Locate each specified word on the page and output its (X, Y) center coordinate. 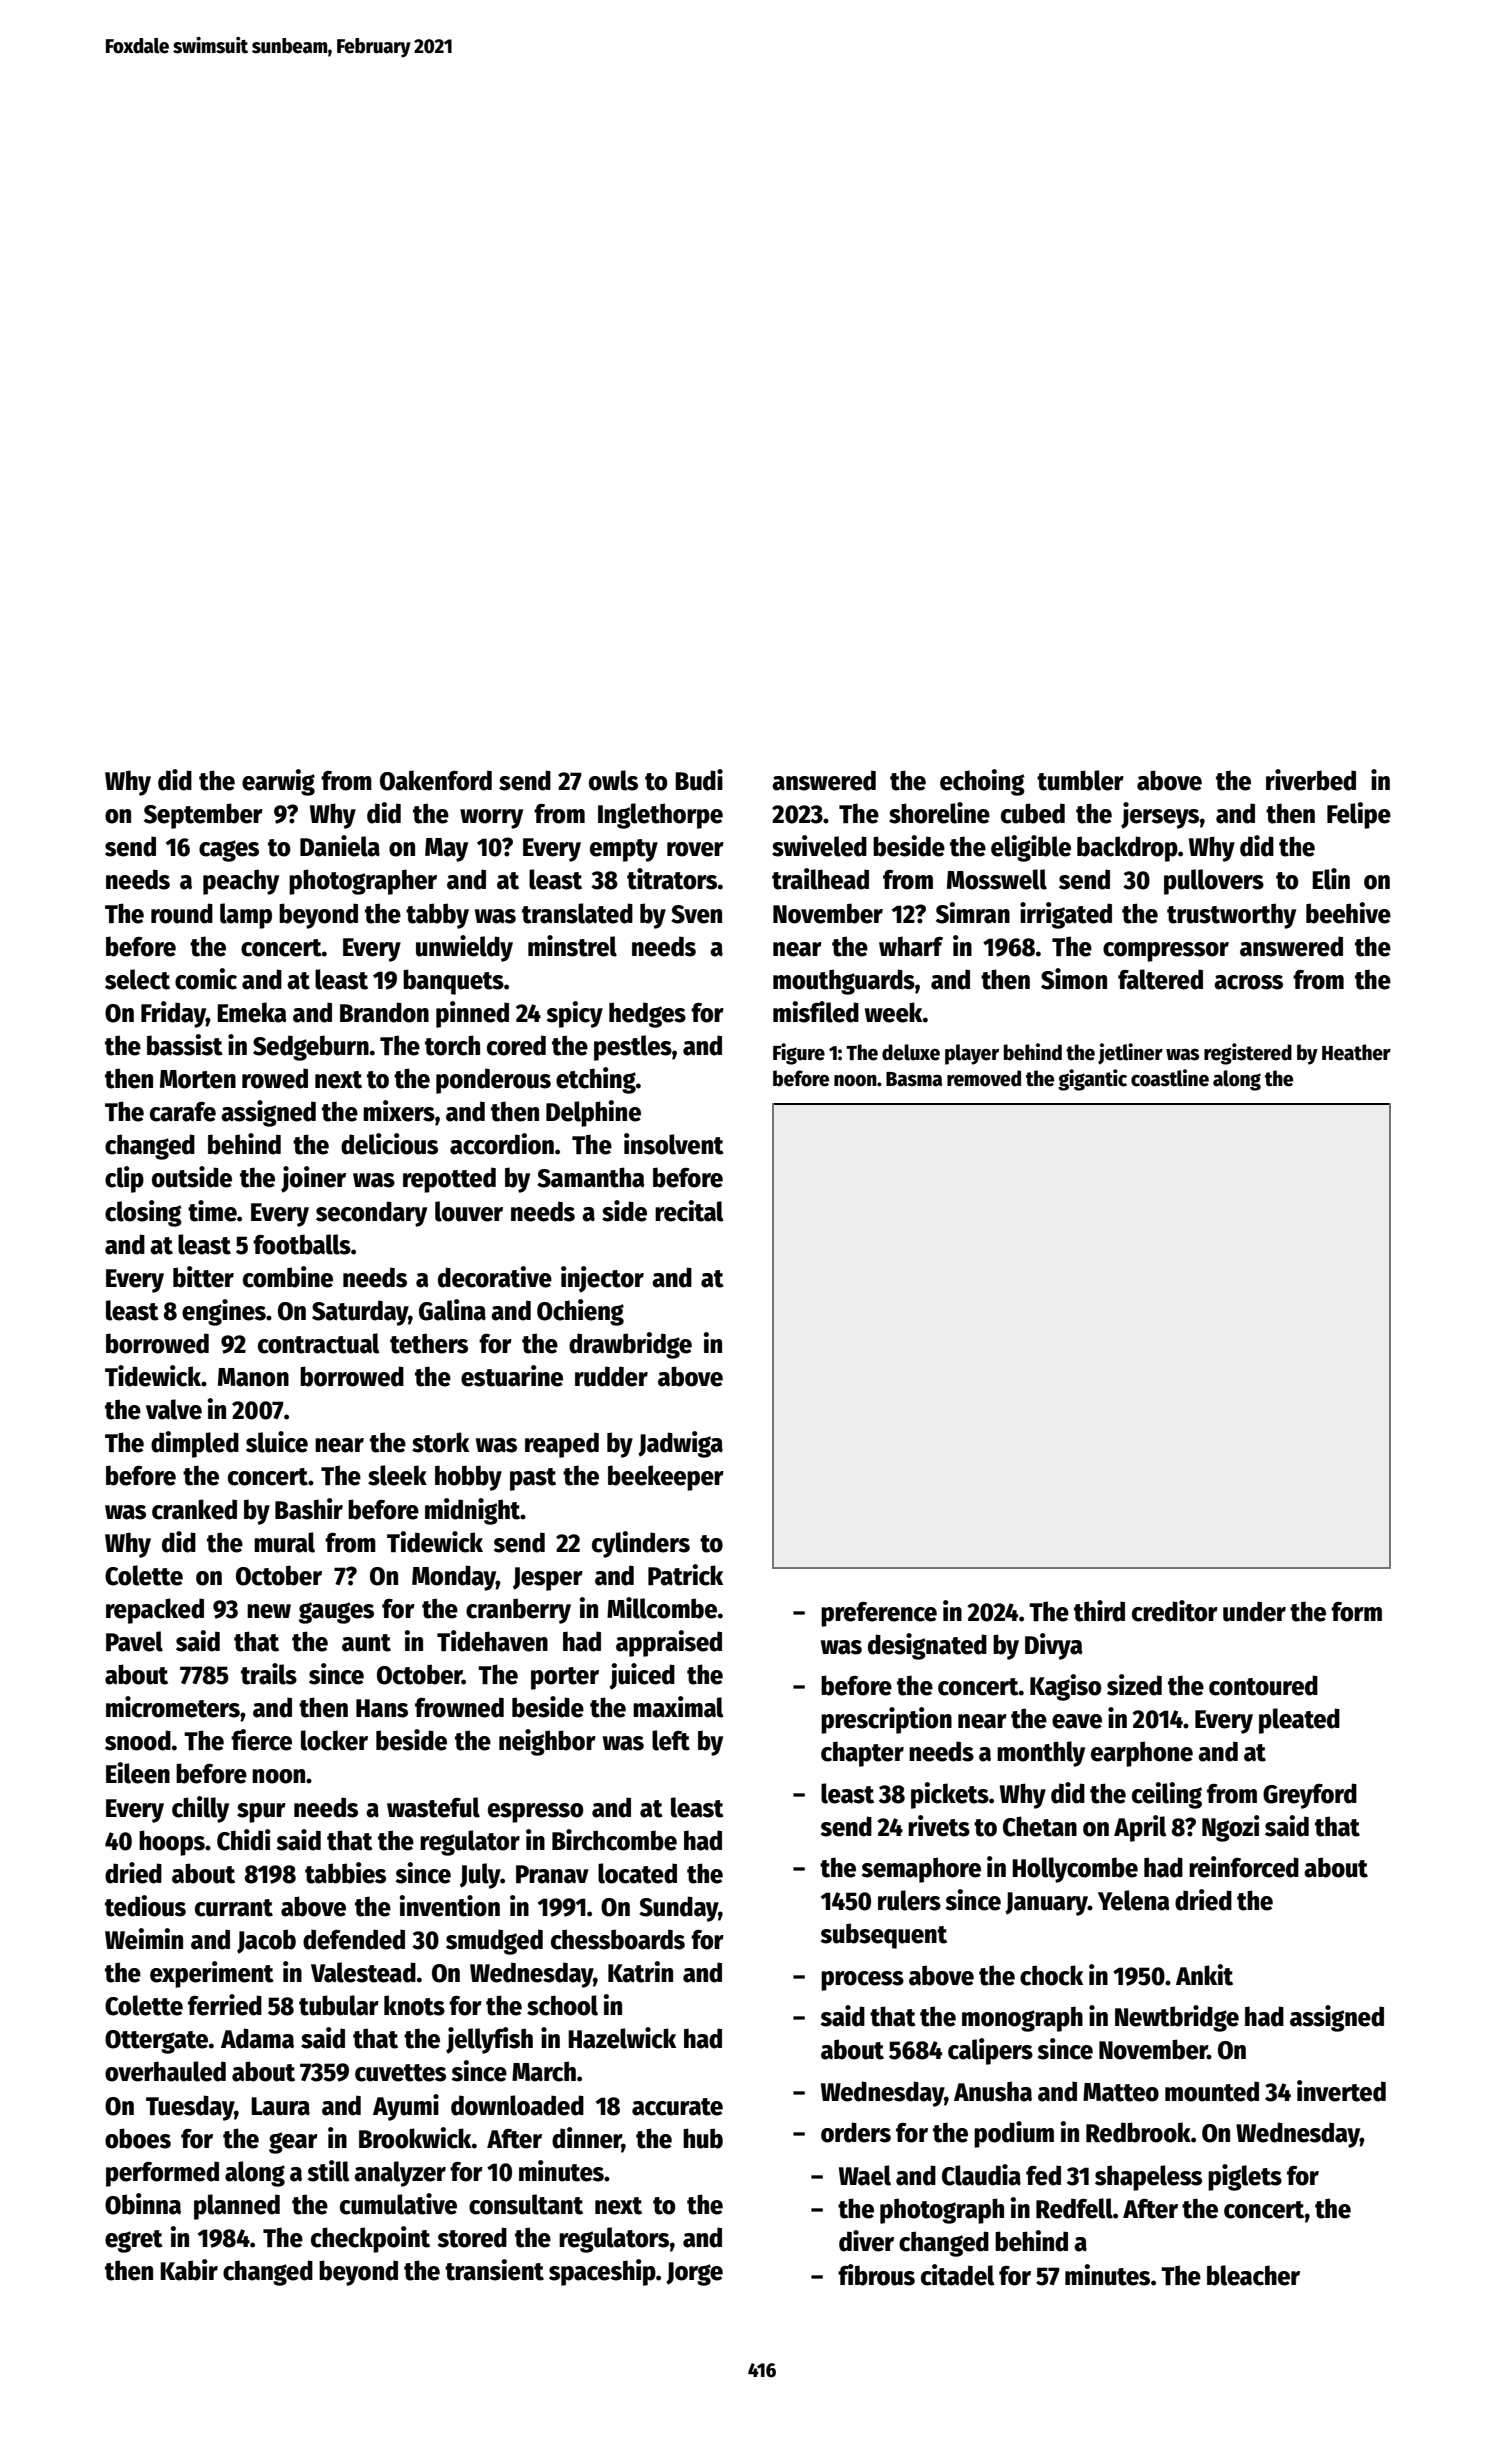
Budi (699, 780)
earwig (278, 782)
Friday (173, 1014)
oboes (138, 2138)
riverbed (1311, 780)
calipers (990, 2051)
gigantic (1092, 1080)
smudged (494, 1942)
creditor (1175, 1611)
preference (879, 1614)
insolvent (674, 1144)
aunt (366, 1643)
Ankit (1204, 1975)
